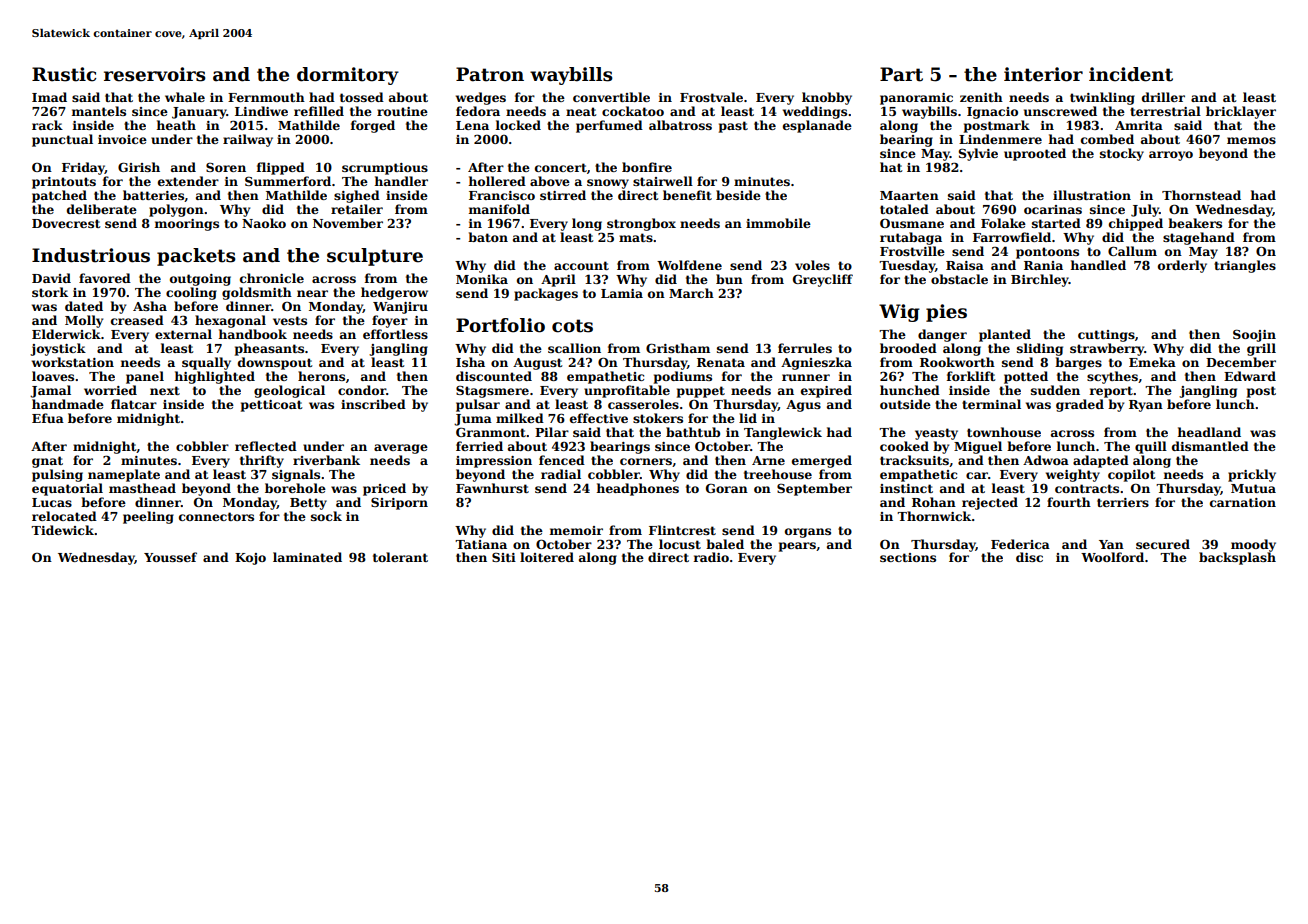  I want to click on external, so click(183, 334).
